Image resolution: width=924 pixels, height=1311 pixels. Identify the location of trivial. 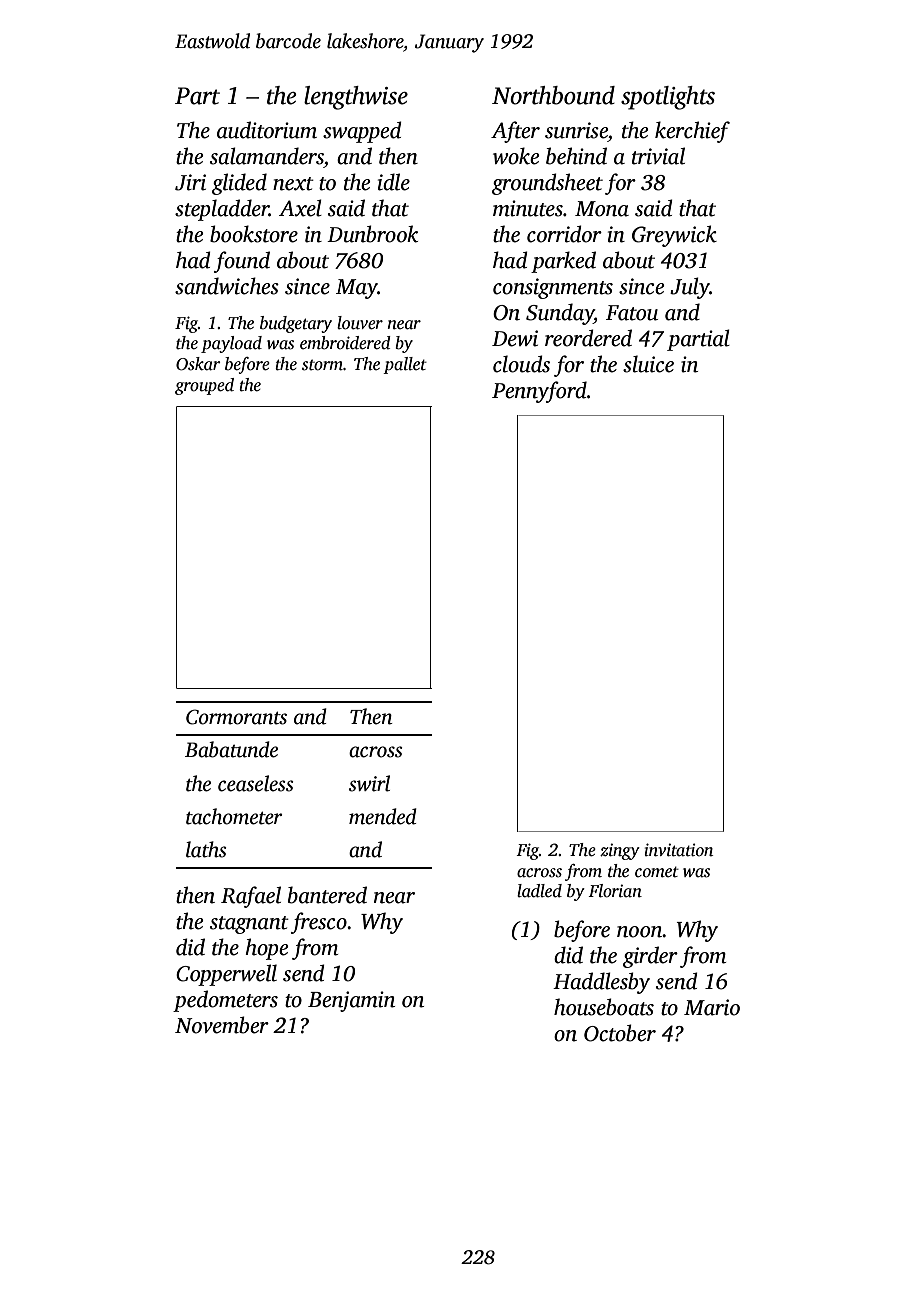
(658, 156).
